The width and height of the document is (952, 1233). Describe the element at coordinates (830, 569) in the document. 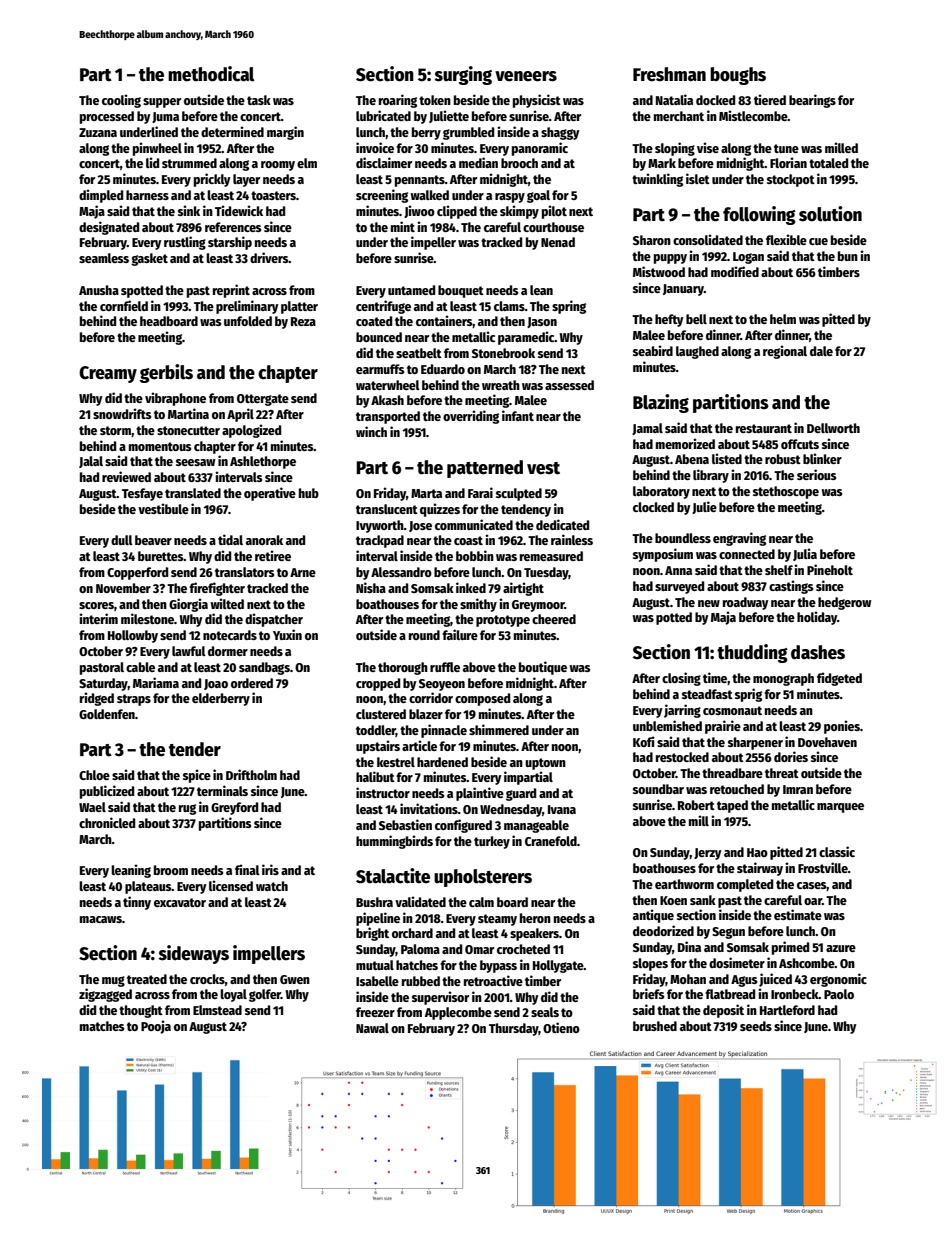

I see `Pineholt` at that location.
